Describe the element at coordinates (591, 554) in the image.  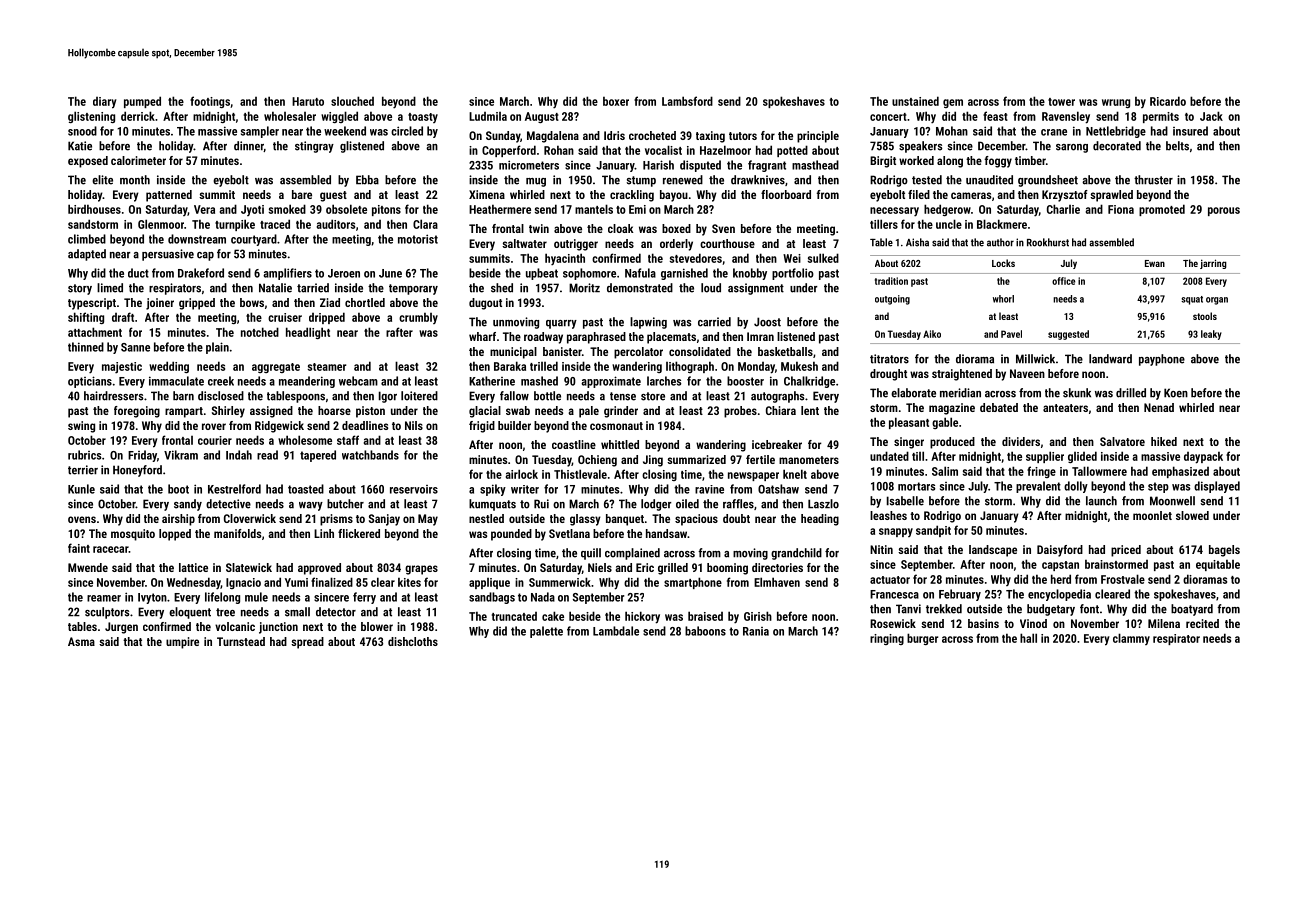
I see `quill` at that location.
